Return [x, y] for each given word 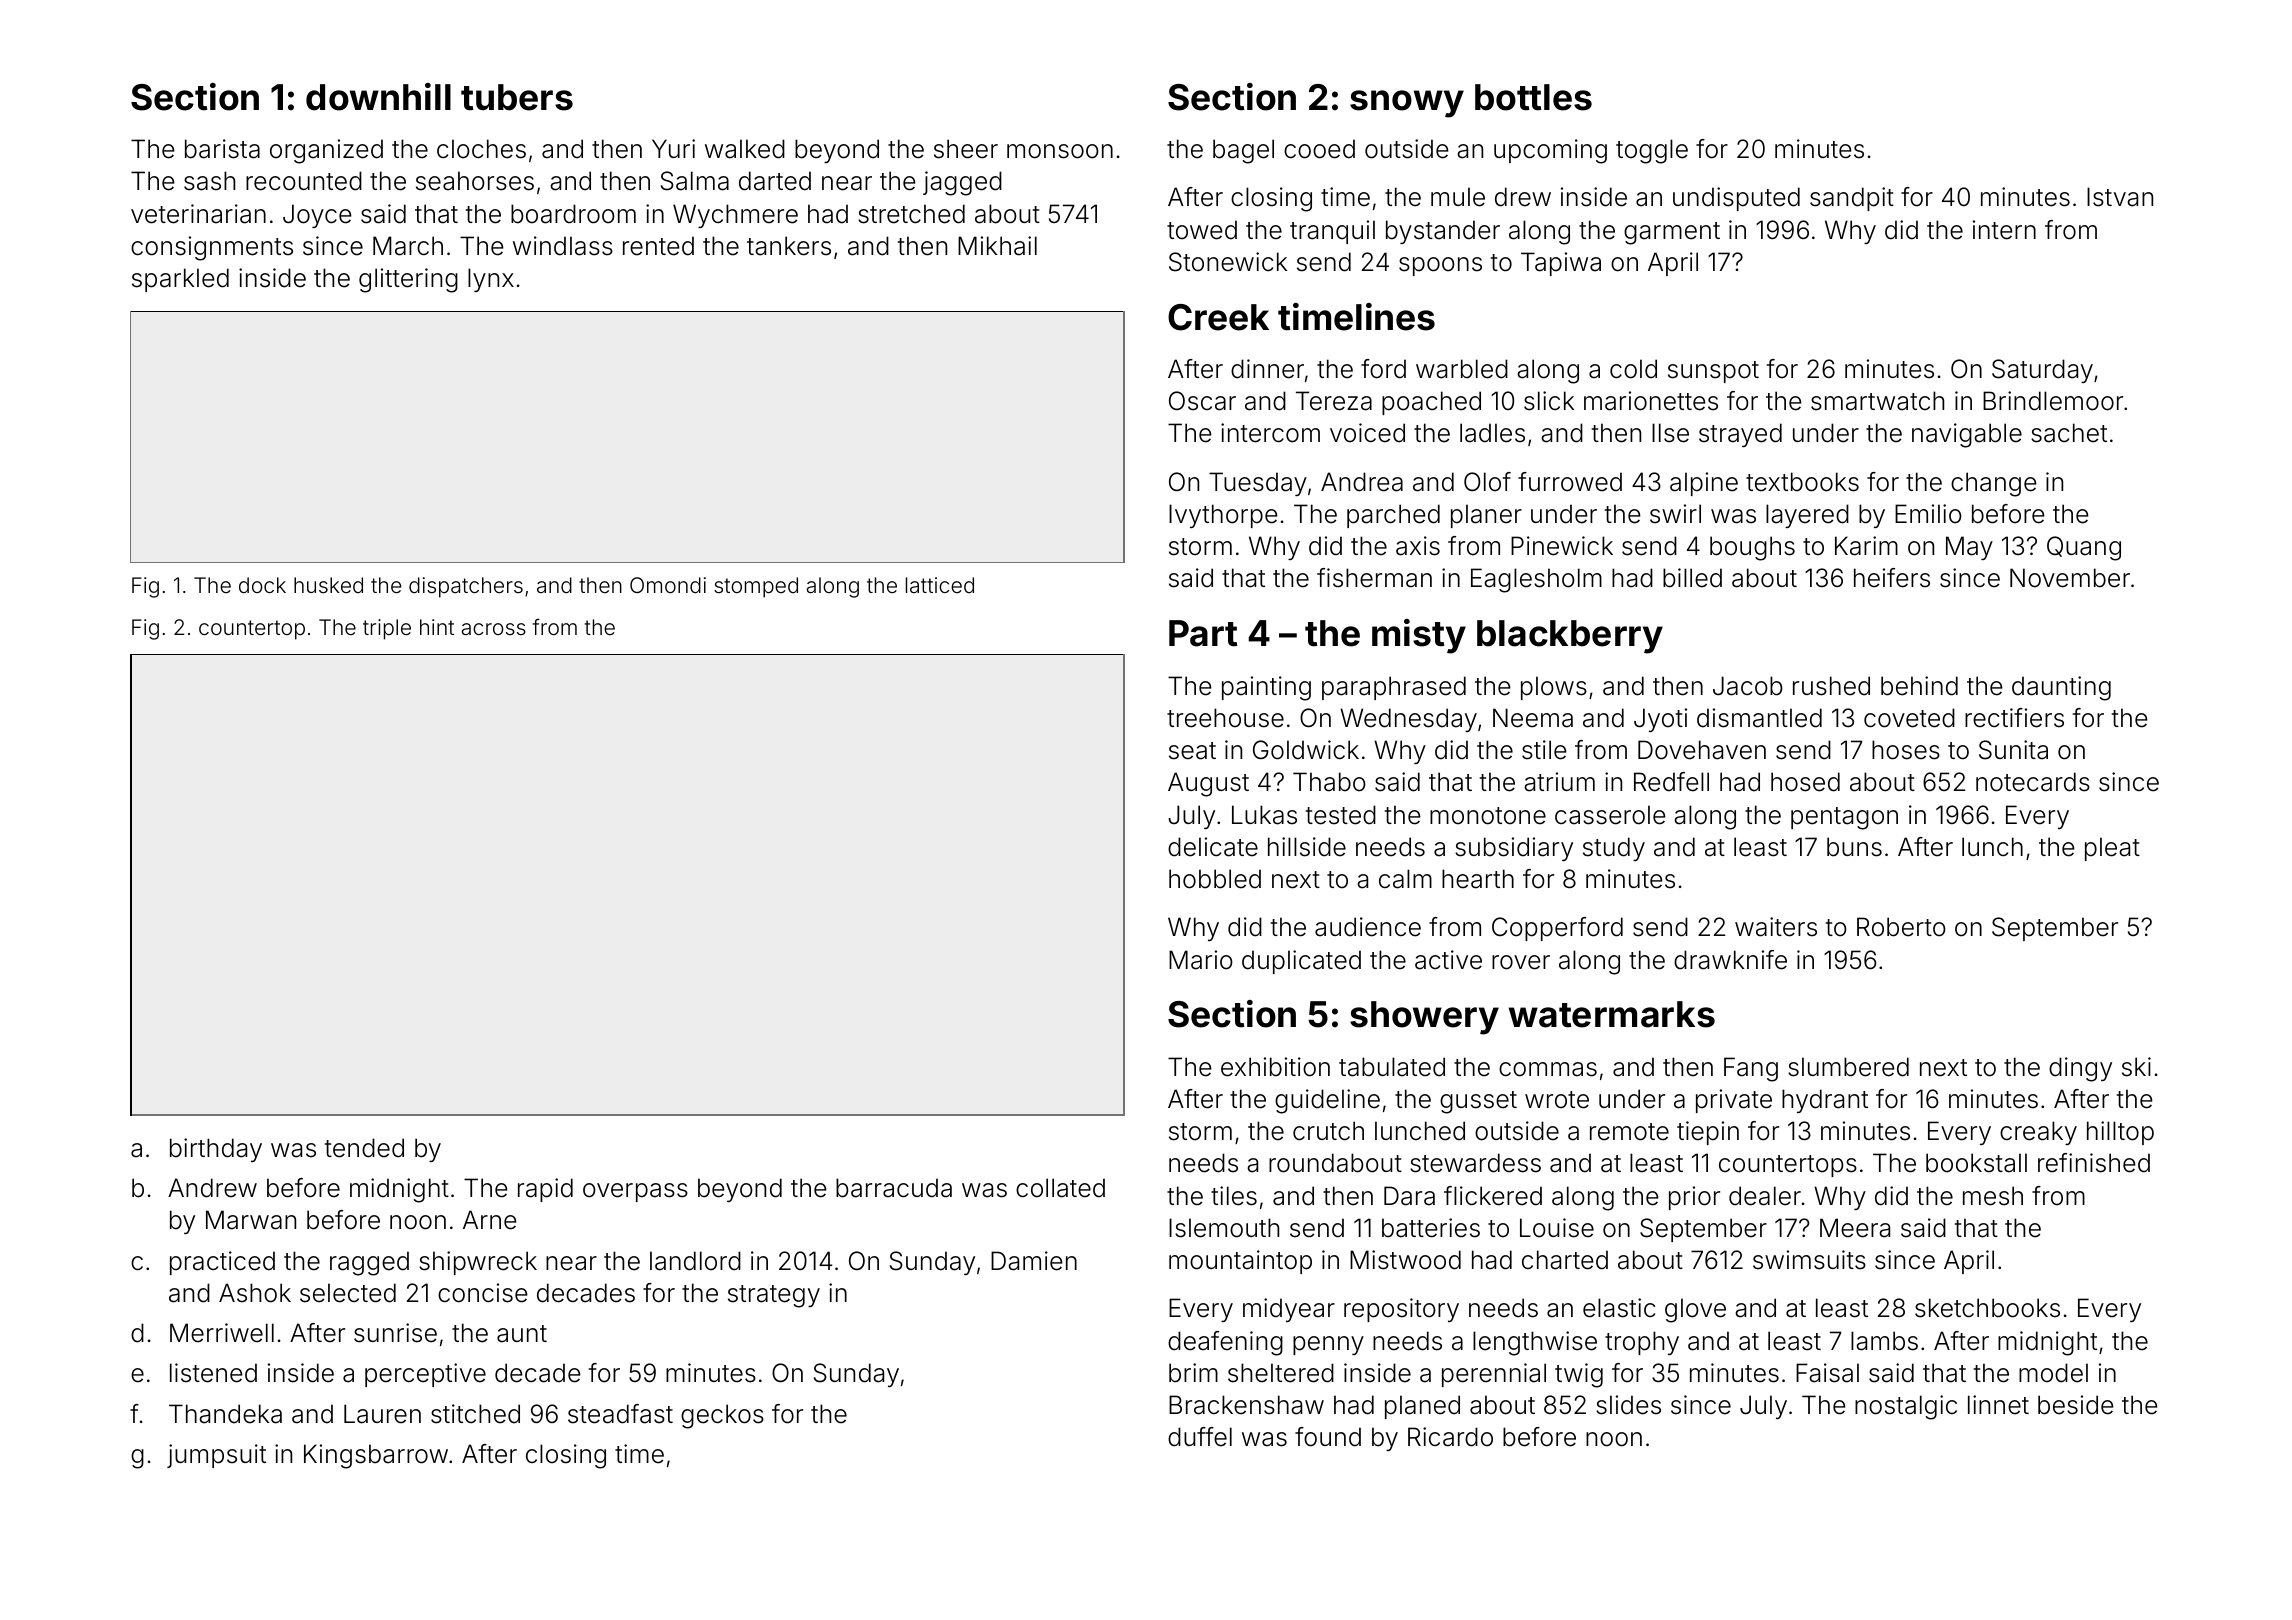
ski [2136, 1067]
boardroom [573, 214]
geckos [722, 1416]
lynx [491, 280]
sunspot [1713, 372]
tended [364, 1148]
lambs [1884, 1341]
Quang [2084, 548]
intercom [1270, 433]
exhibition [1275, 1067]
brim [1193, 1373]
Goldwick [1306, 750]
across [494, 629]
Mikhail [997, 246]
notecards [2033, 782]
